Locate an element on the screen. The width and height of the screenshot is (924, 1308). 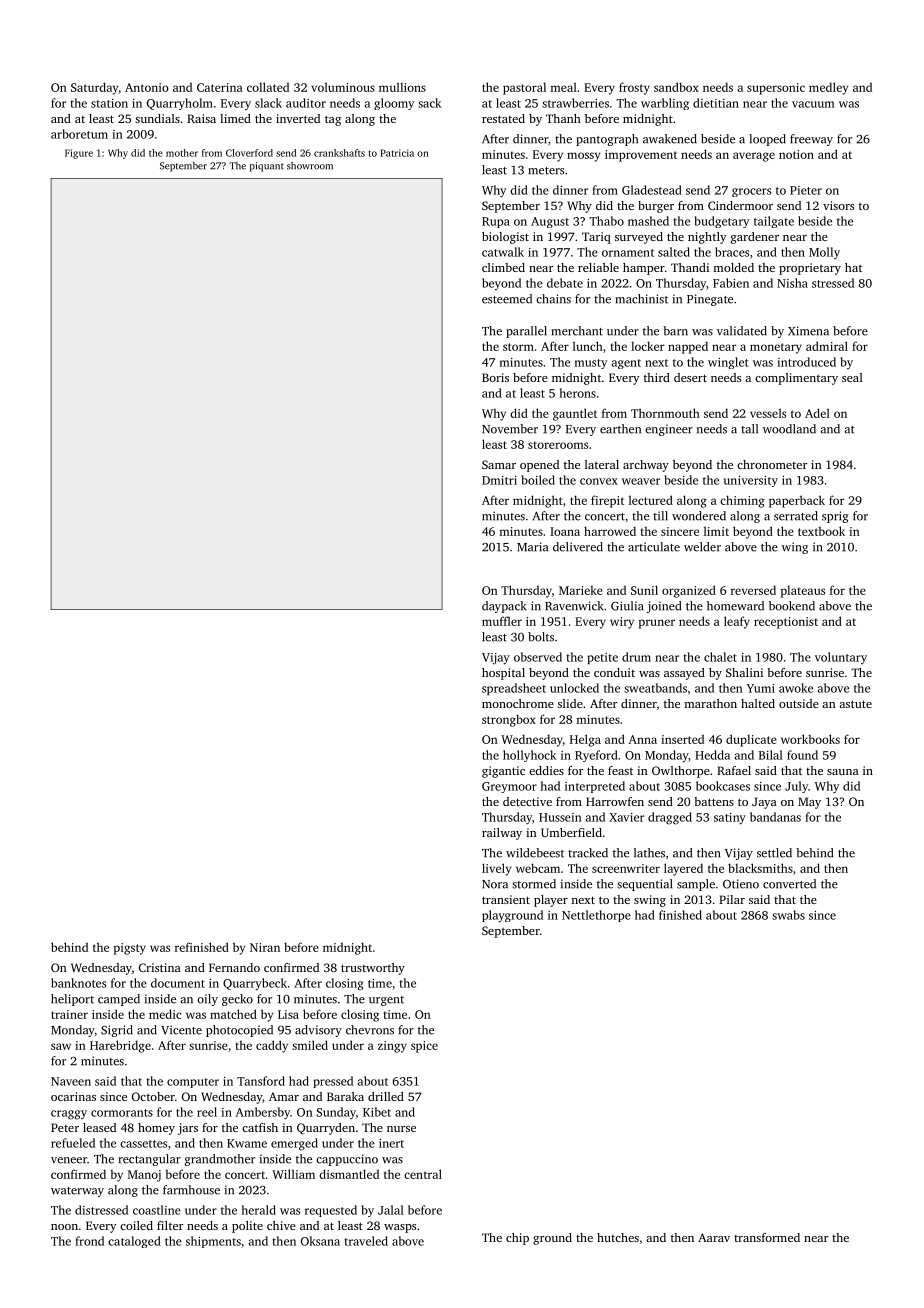
chip is located at coordinates (517, 1239).
